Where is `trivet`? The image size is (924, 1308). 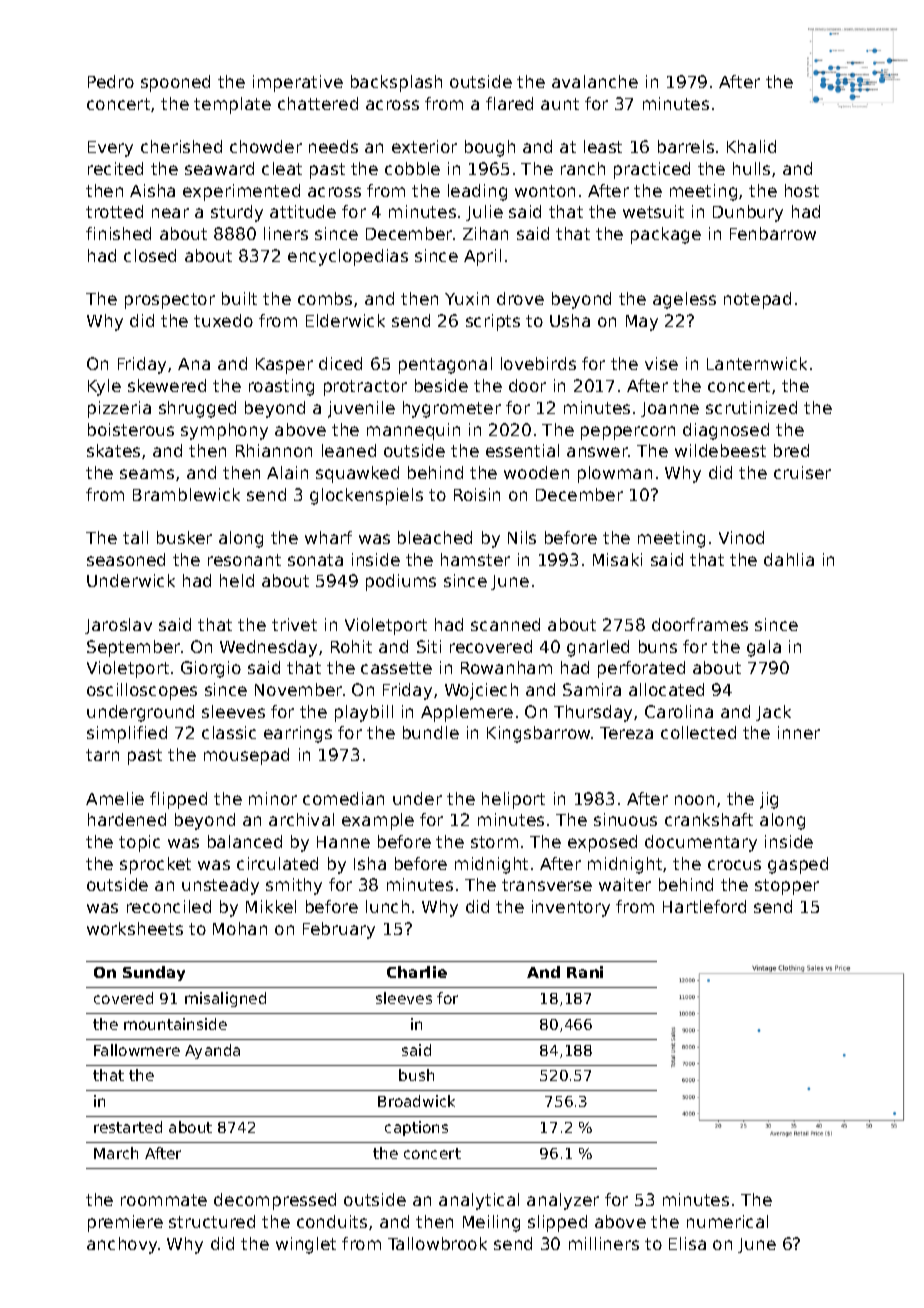 trivet is located at coordinates (294, 624).
